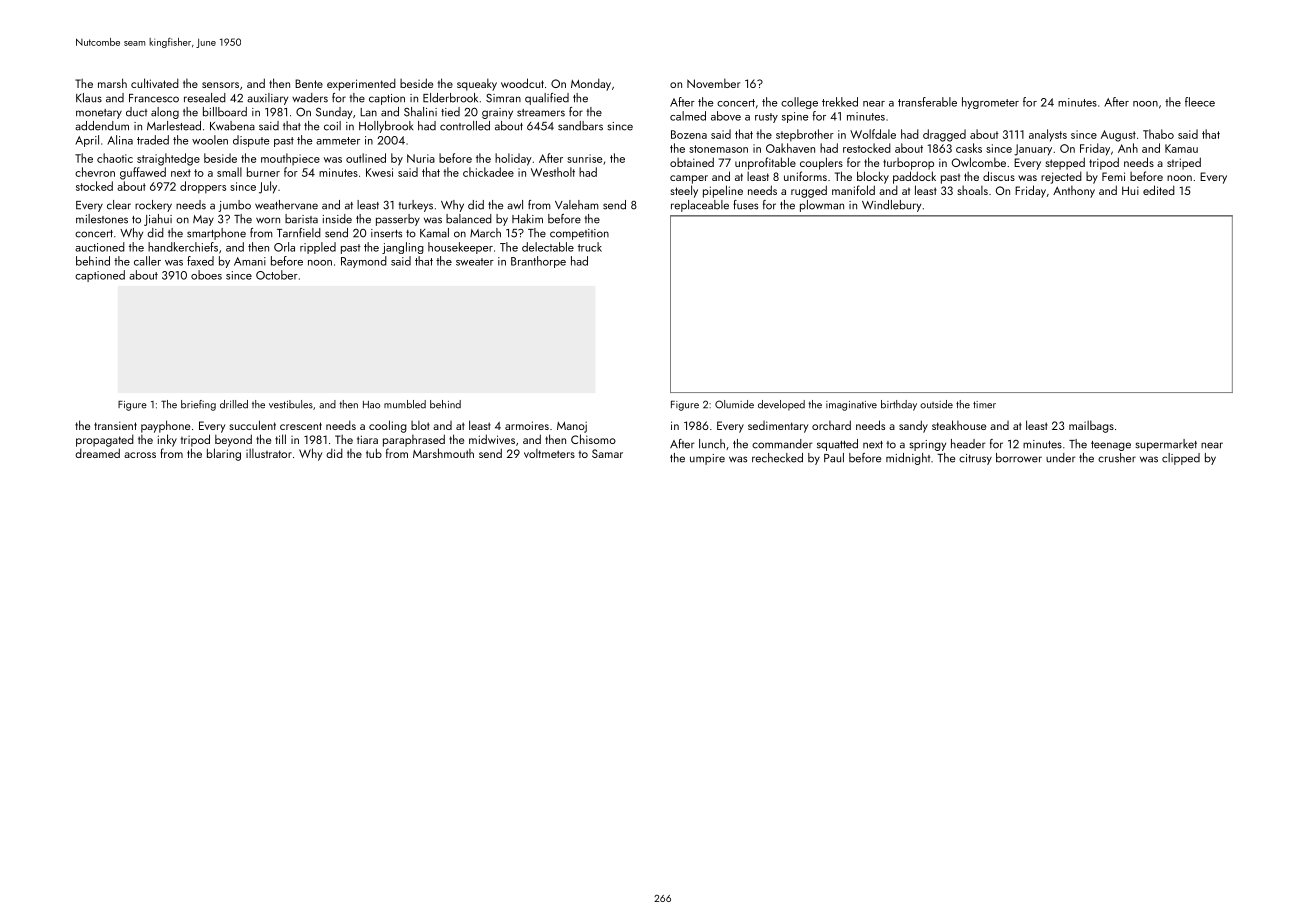  I want to click on propagated, so click(105, 440).
